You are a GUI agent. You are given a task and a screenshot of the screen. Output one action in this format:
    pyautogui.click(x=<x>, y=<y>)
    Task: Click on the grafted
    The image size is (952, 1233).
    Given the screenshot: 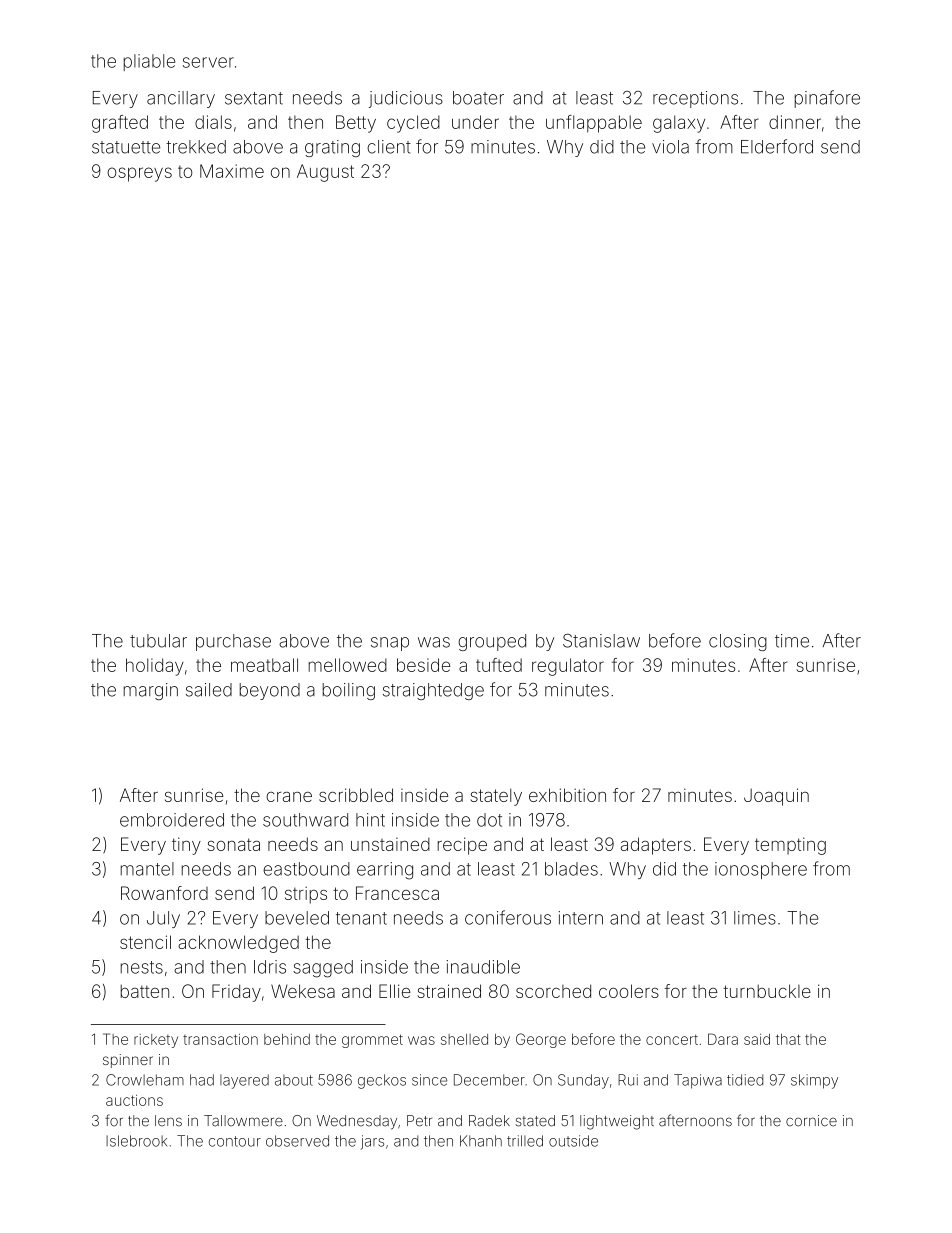 What is the action you would take?
    pyautogui.click(x=120, y=124)
